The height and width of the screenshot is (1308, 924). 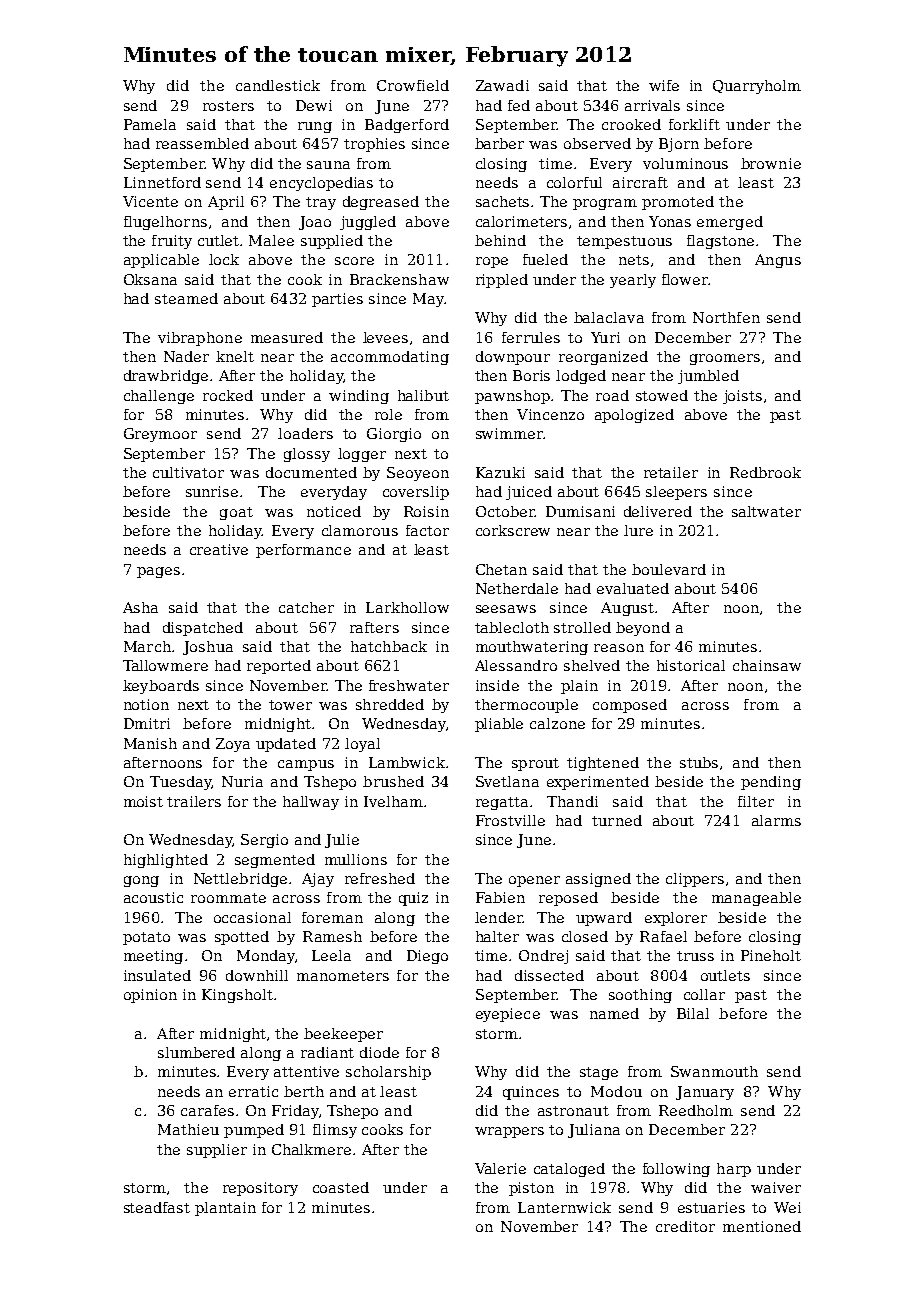 I want to click on brownie, so click(x=771, y=163).
